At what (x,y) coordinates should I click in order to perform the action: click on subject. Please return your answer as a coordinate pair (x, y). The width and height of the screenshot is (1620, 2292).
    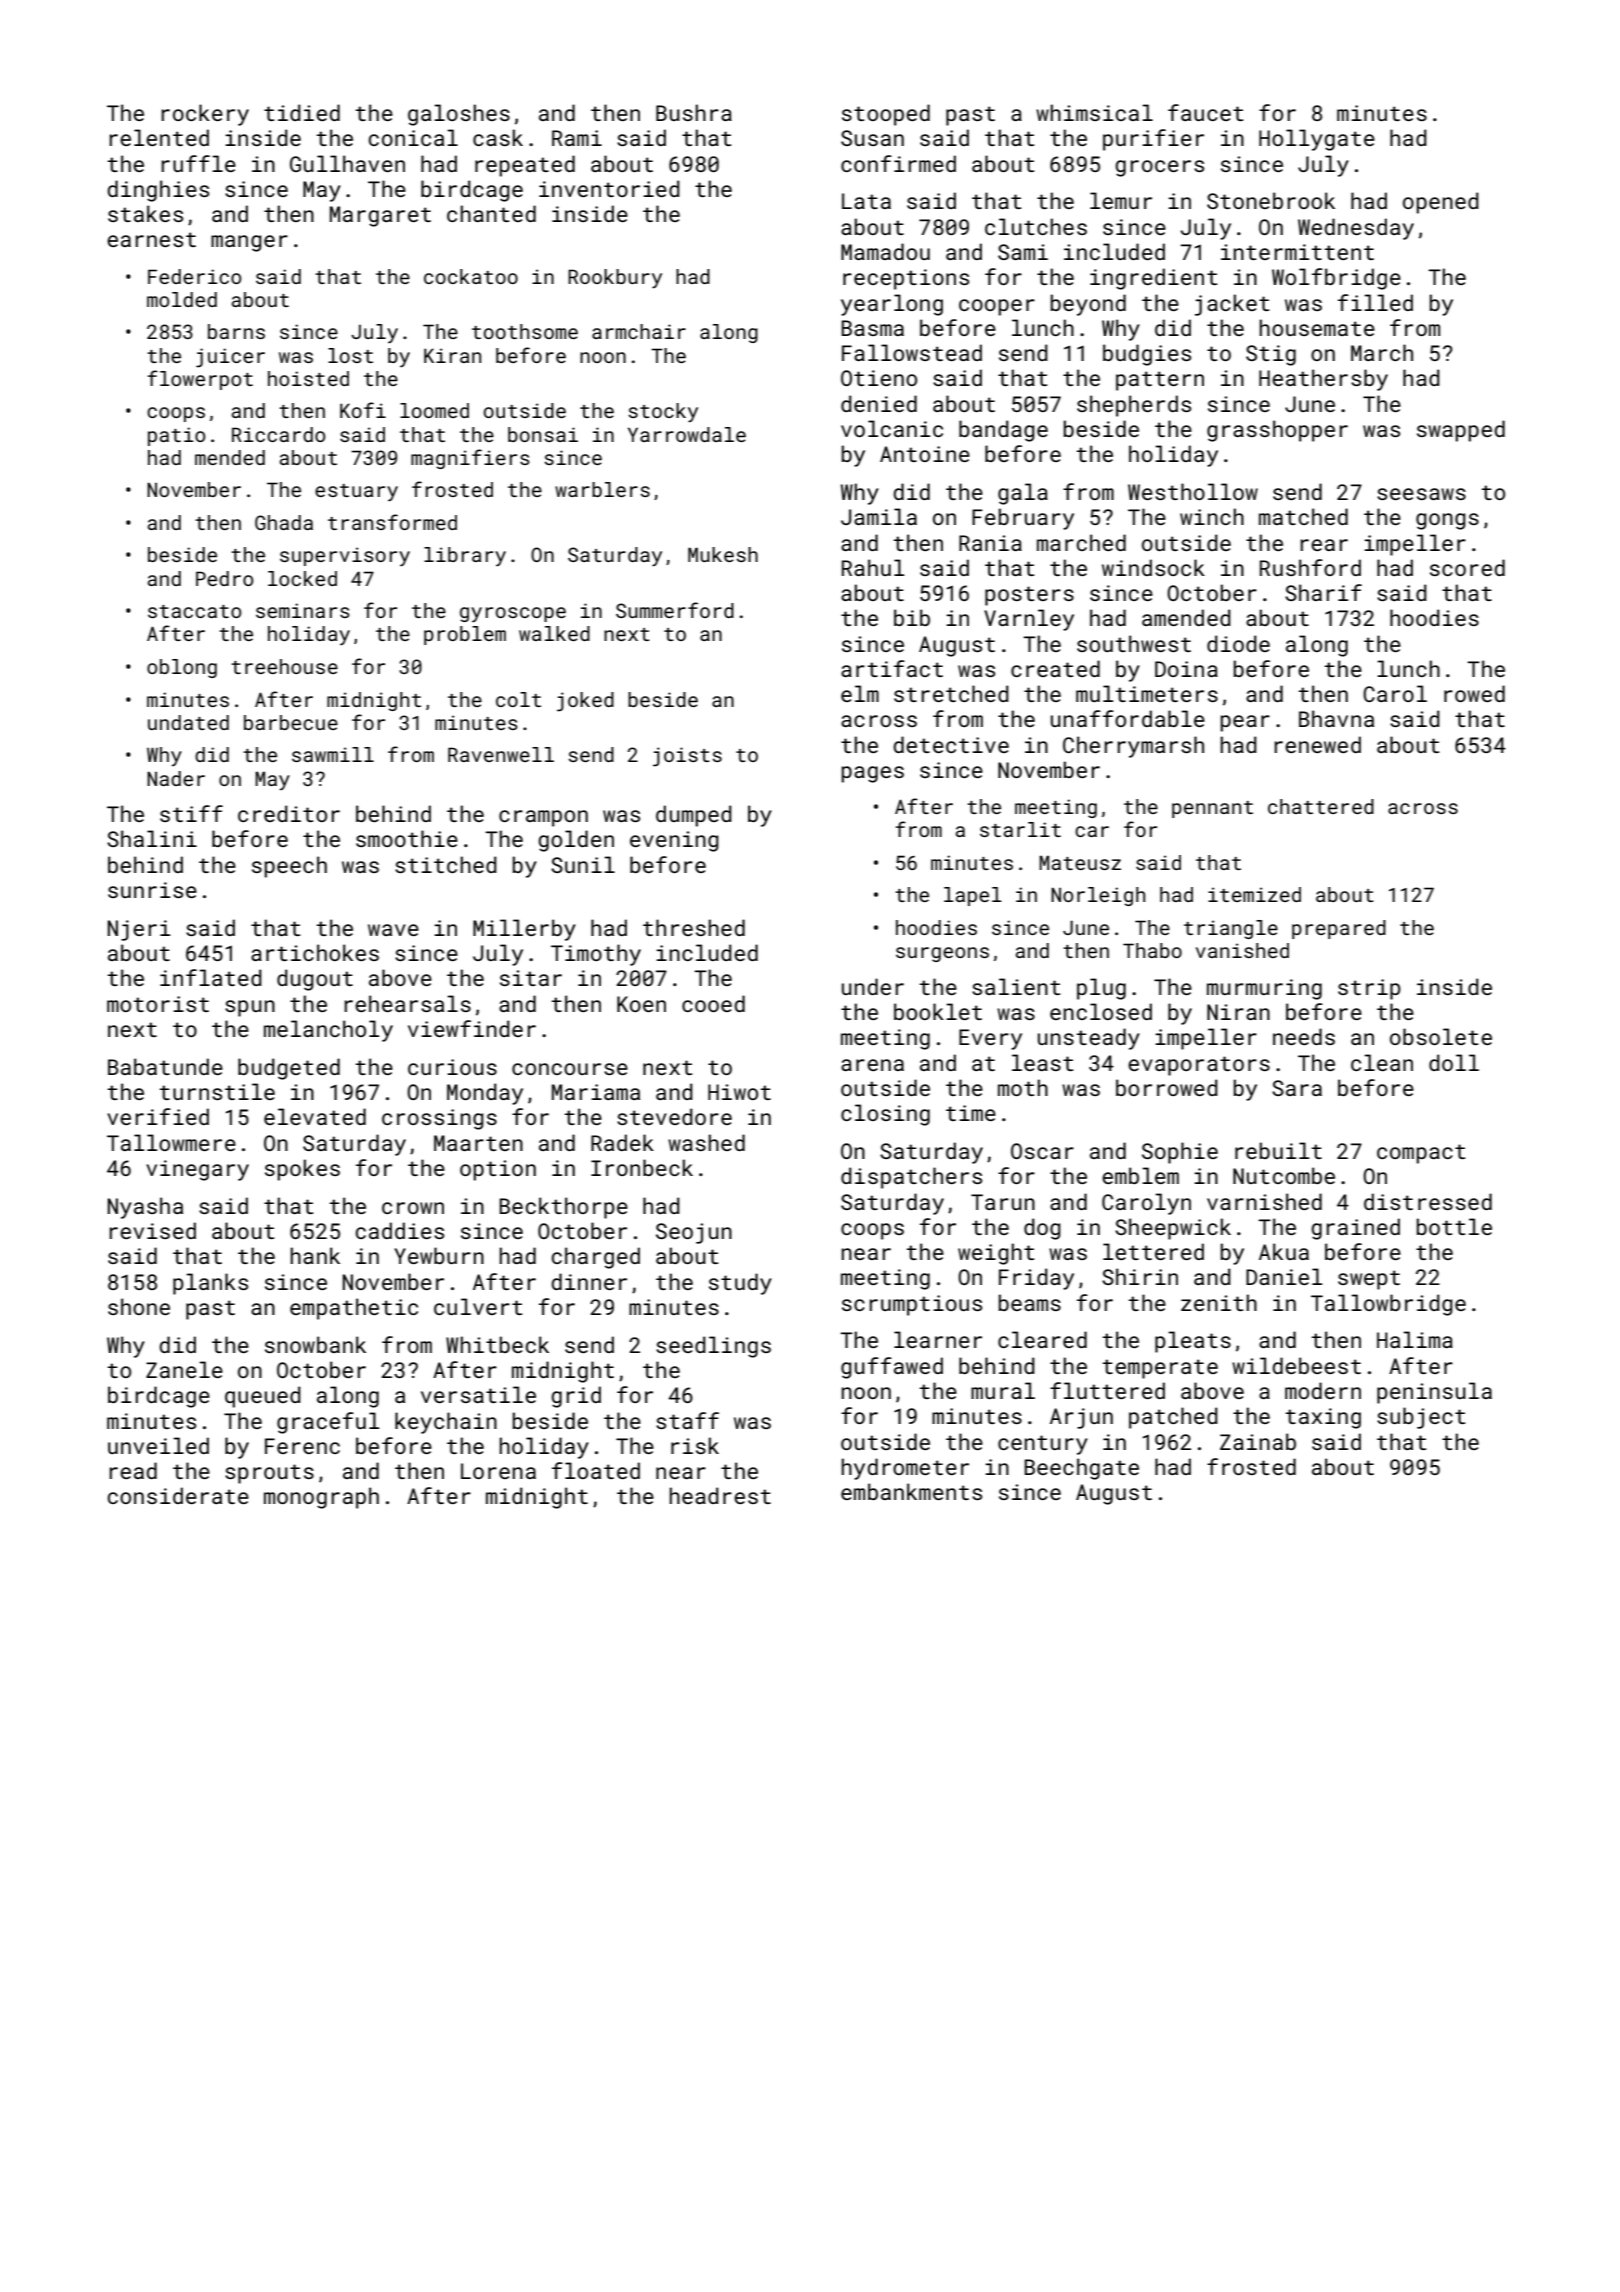
    Looking at the image, I should click on (1421, 1418).
